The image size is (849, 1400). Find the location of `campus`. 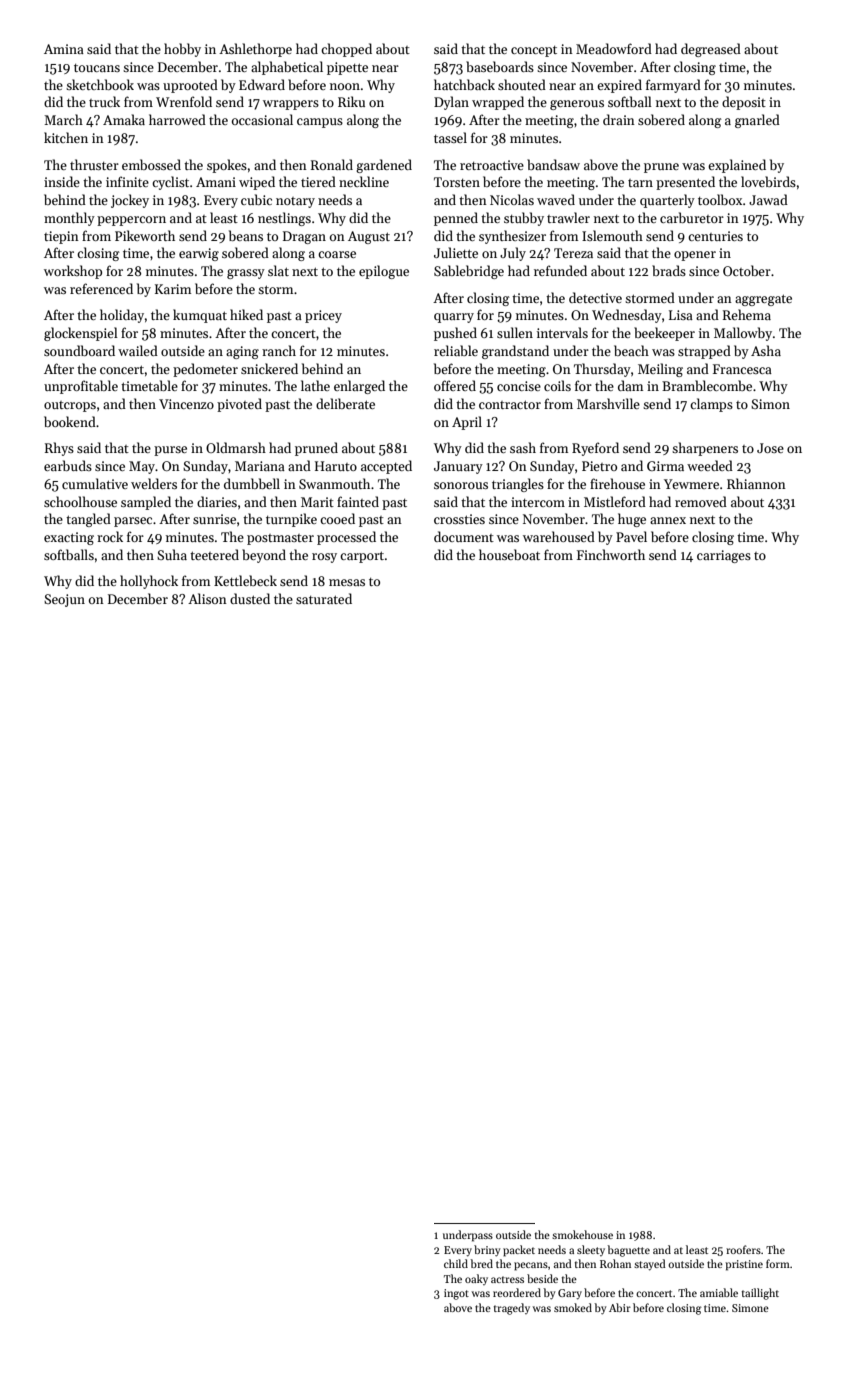

campus is located at coordinates (320, 123).
